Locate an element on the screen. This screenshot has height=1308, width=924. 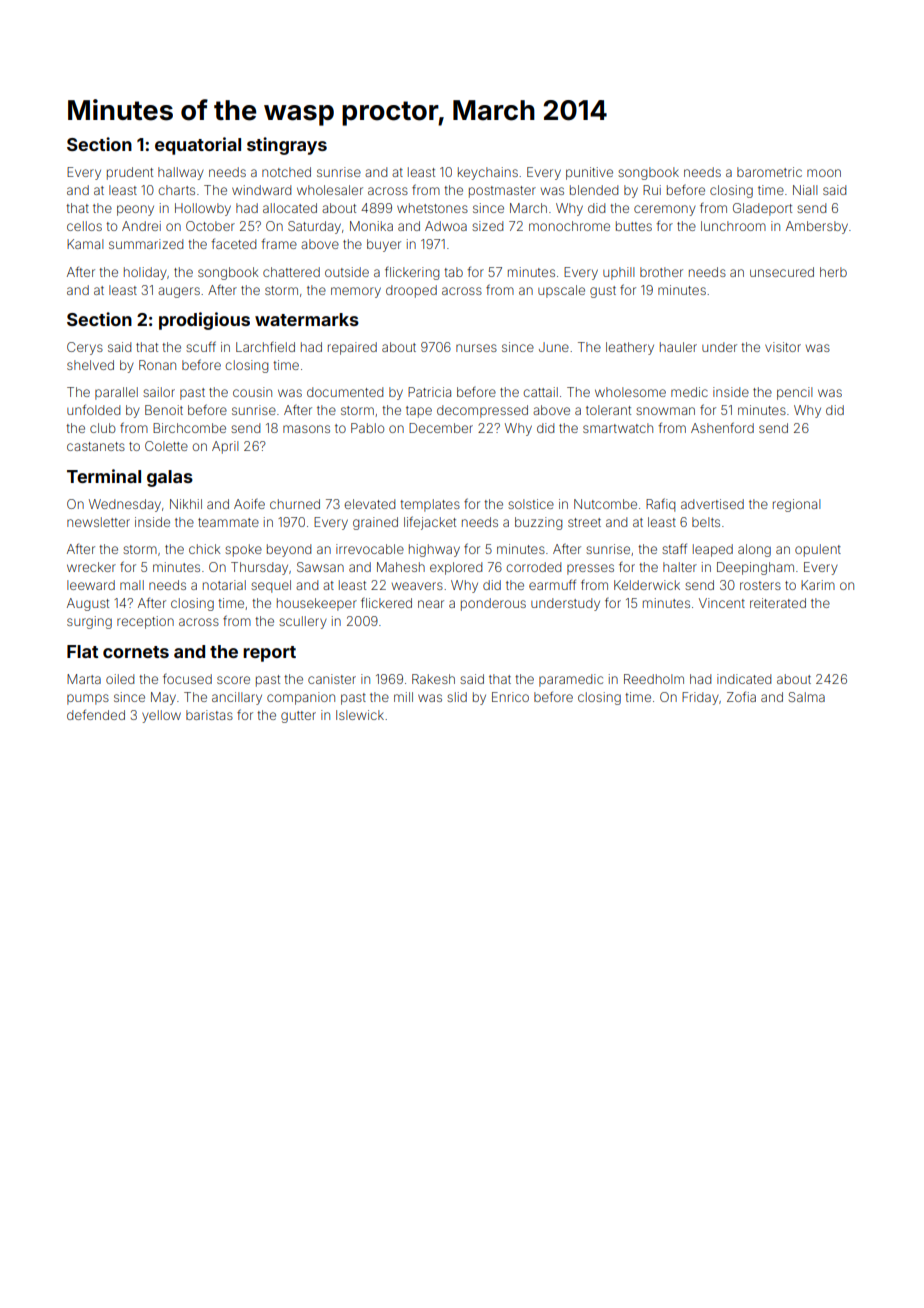
June is located at coordinates (554, 347).
